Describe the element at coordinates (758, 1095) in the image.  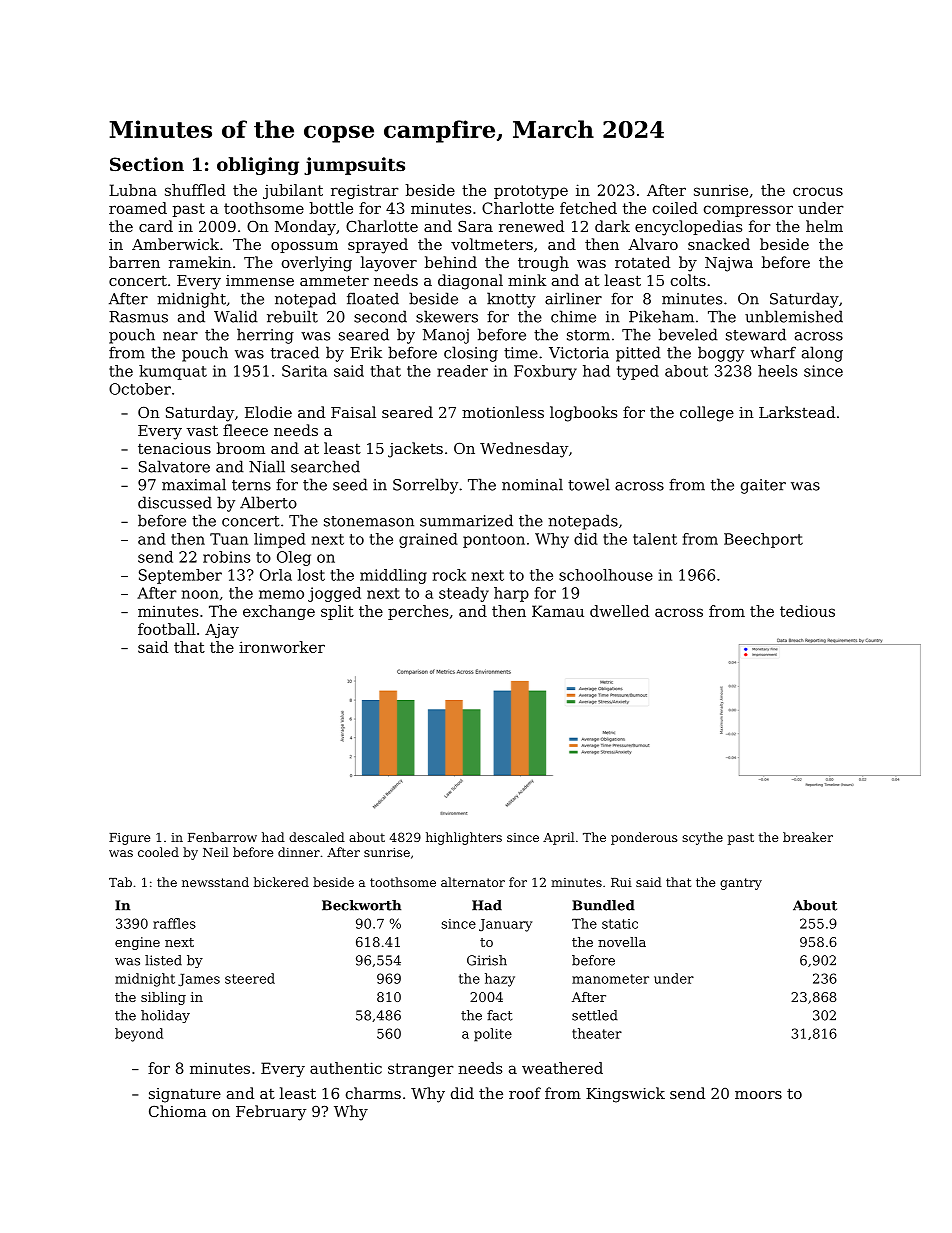
I see `moors` at that location.
